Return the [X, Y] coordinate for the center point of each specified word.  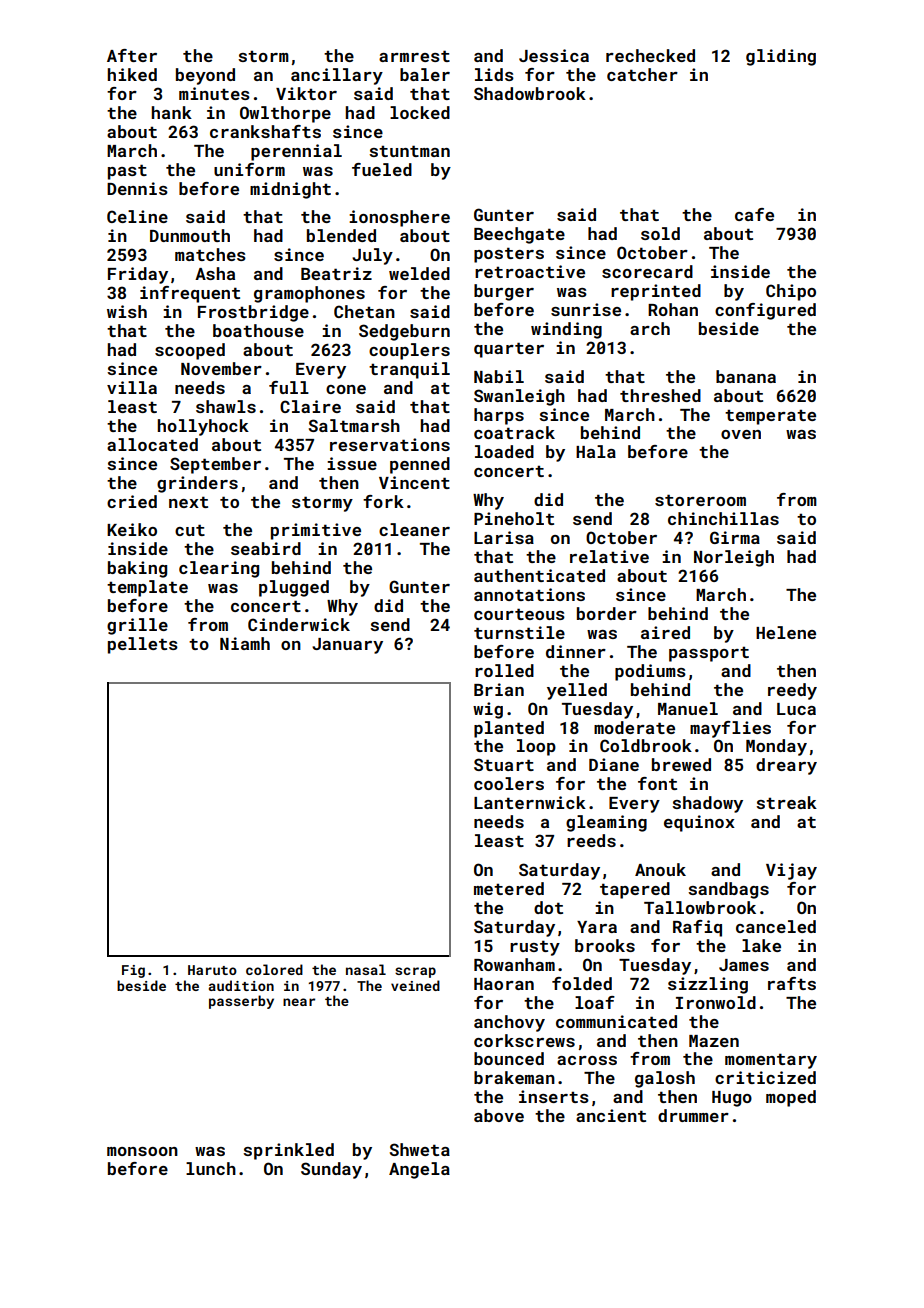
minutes [214, 93]
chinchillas [723, 518]
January [347, 646]
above [499, 1115]
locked [420, 112]
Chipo [791, 292]
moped [791, 1098]
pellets [143, 645]
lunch [211, 1168]
